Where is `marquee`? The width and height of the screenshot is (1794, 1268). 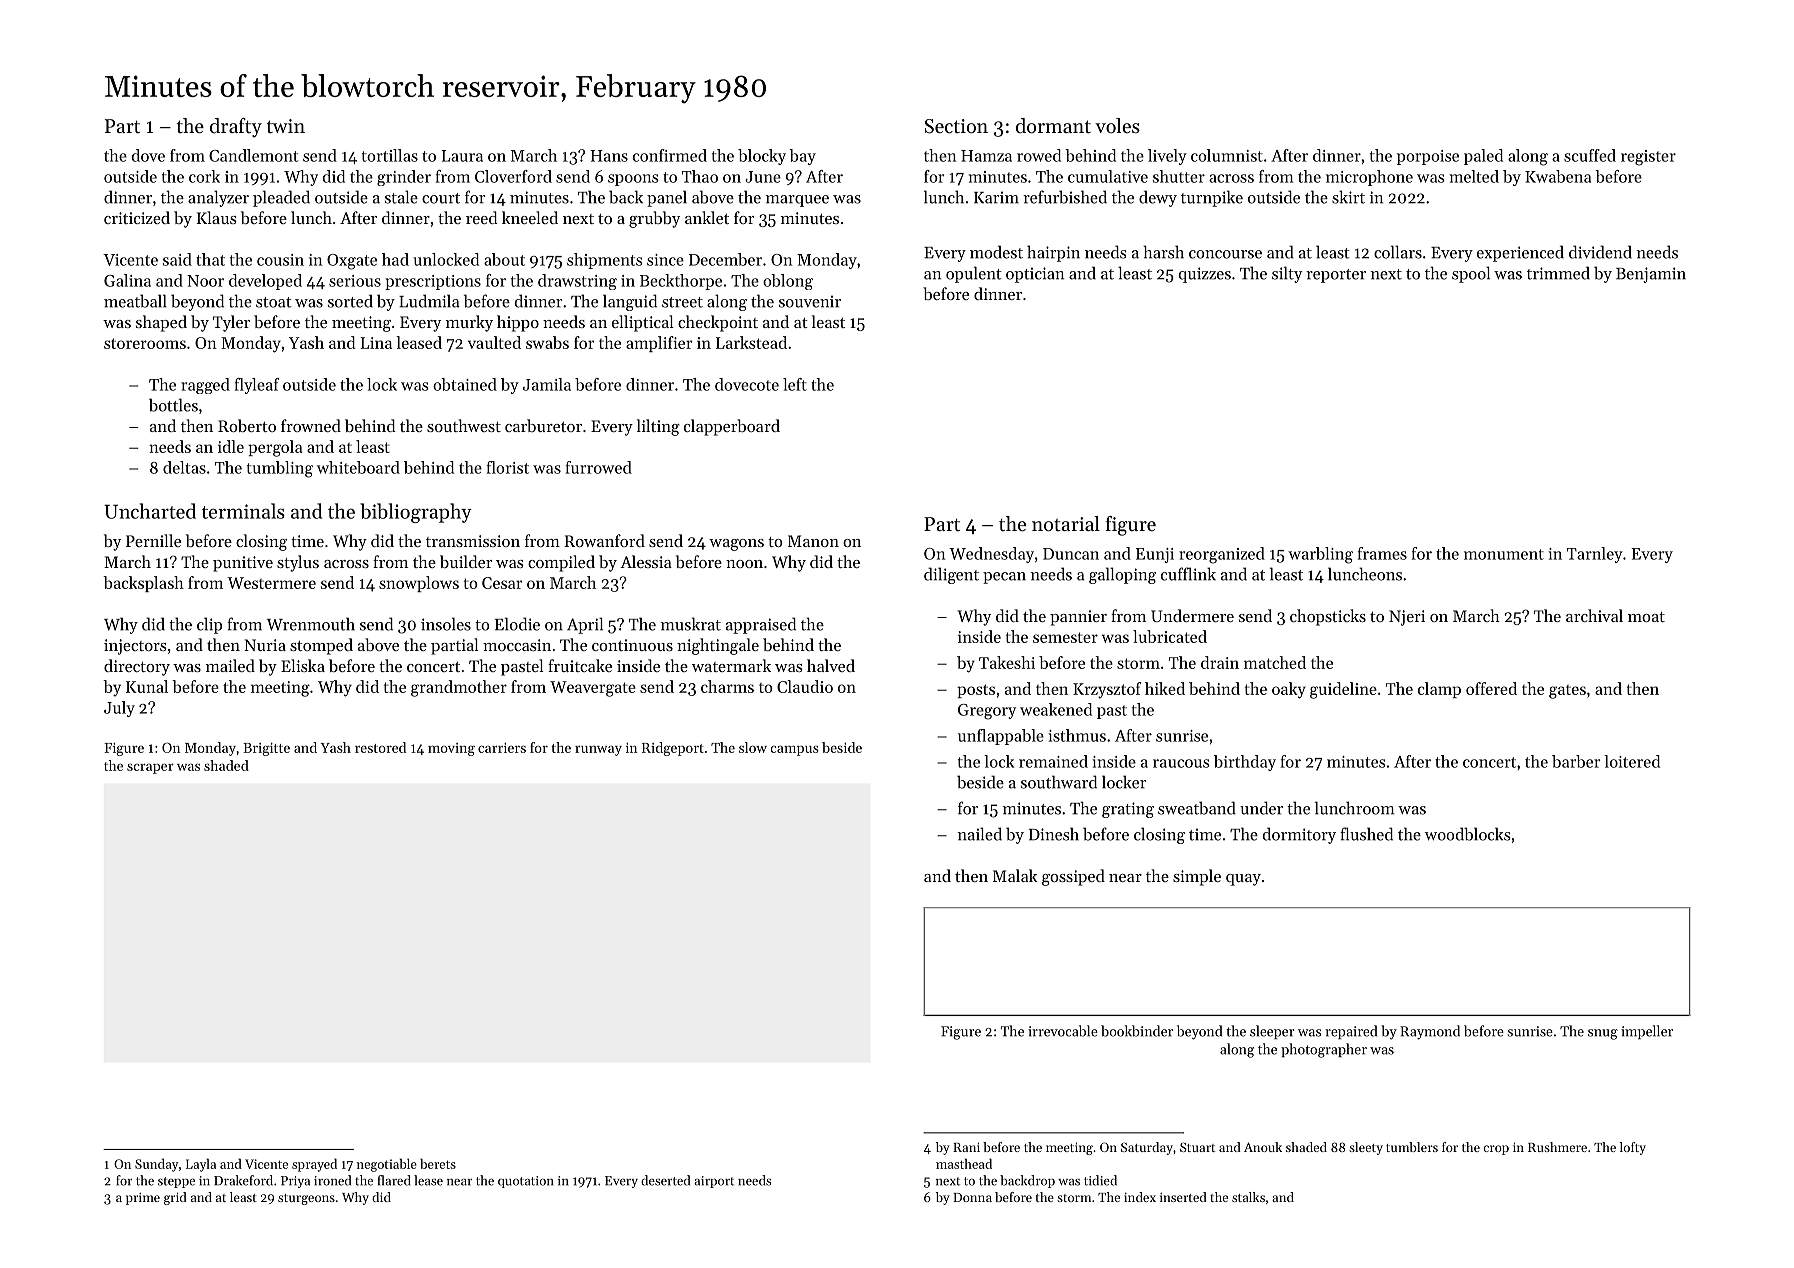
marquee is located at coordinates (797, 201).
